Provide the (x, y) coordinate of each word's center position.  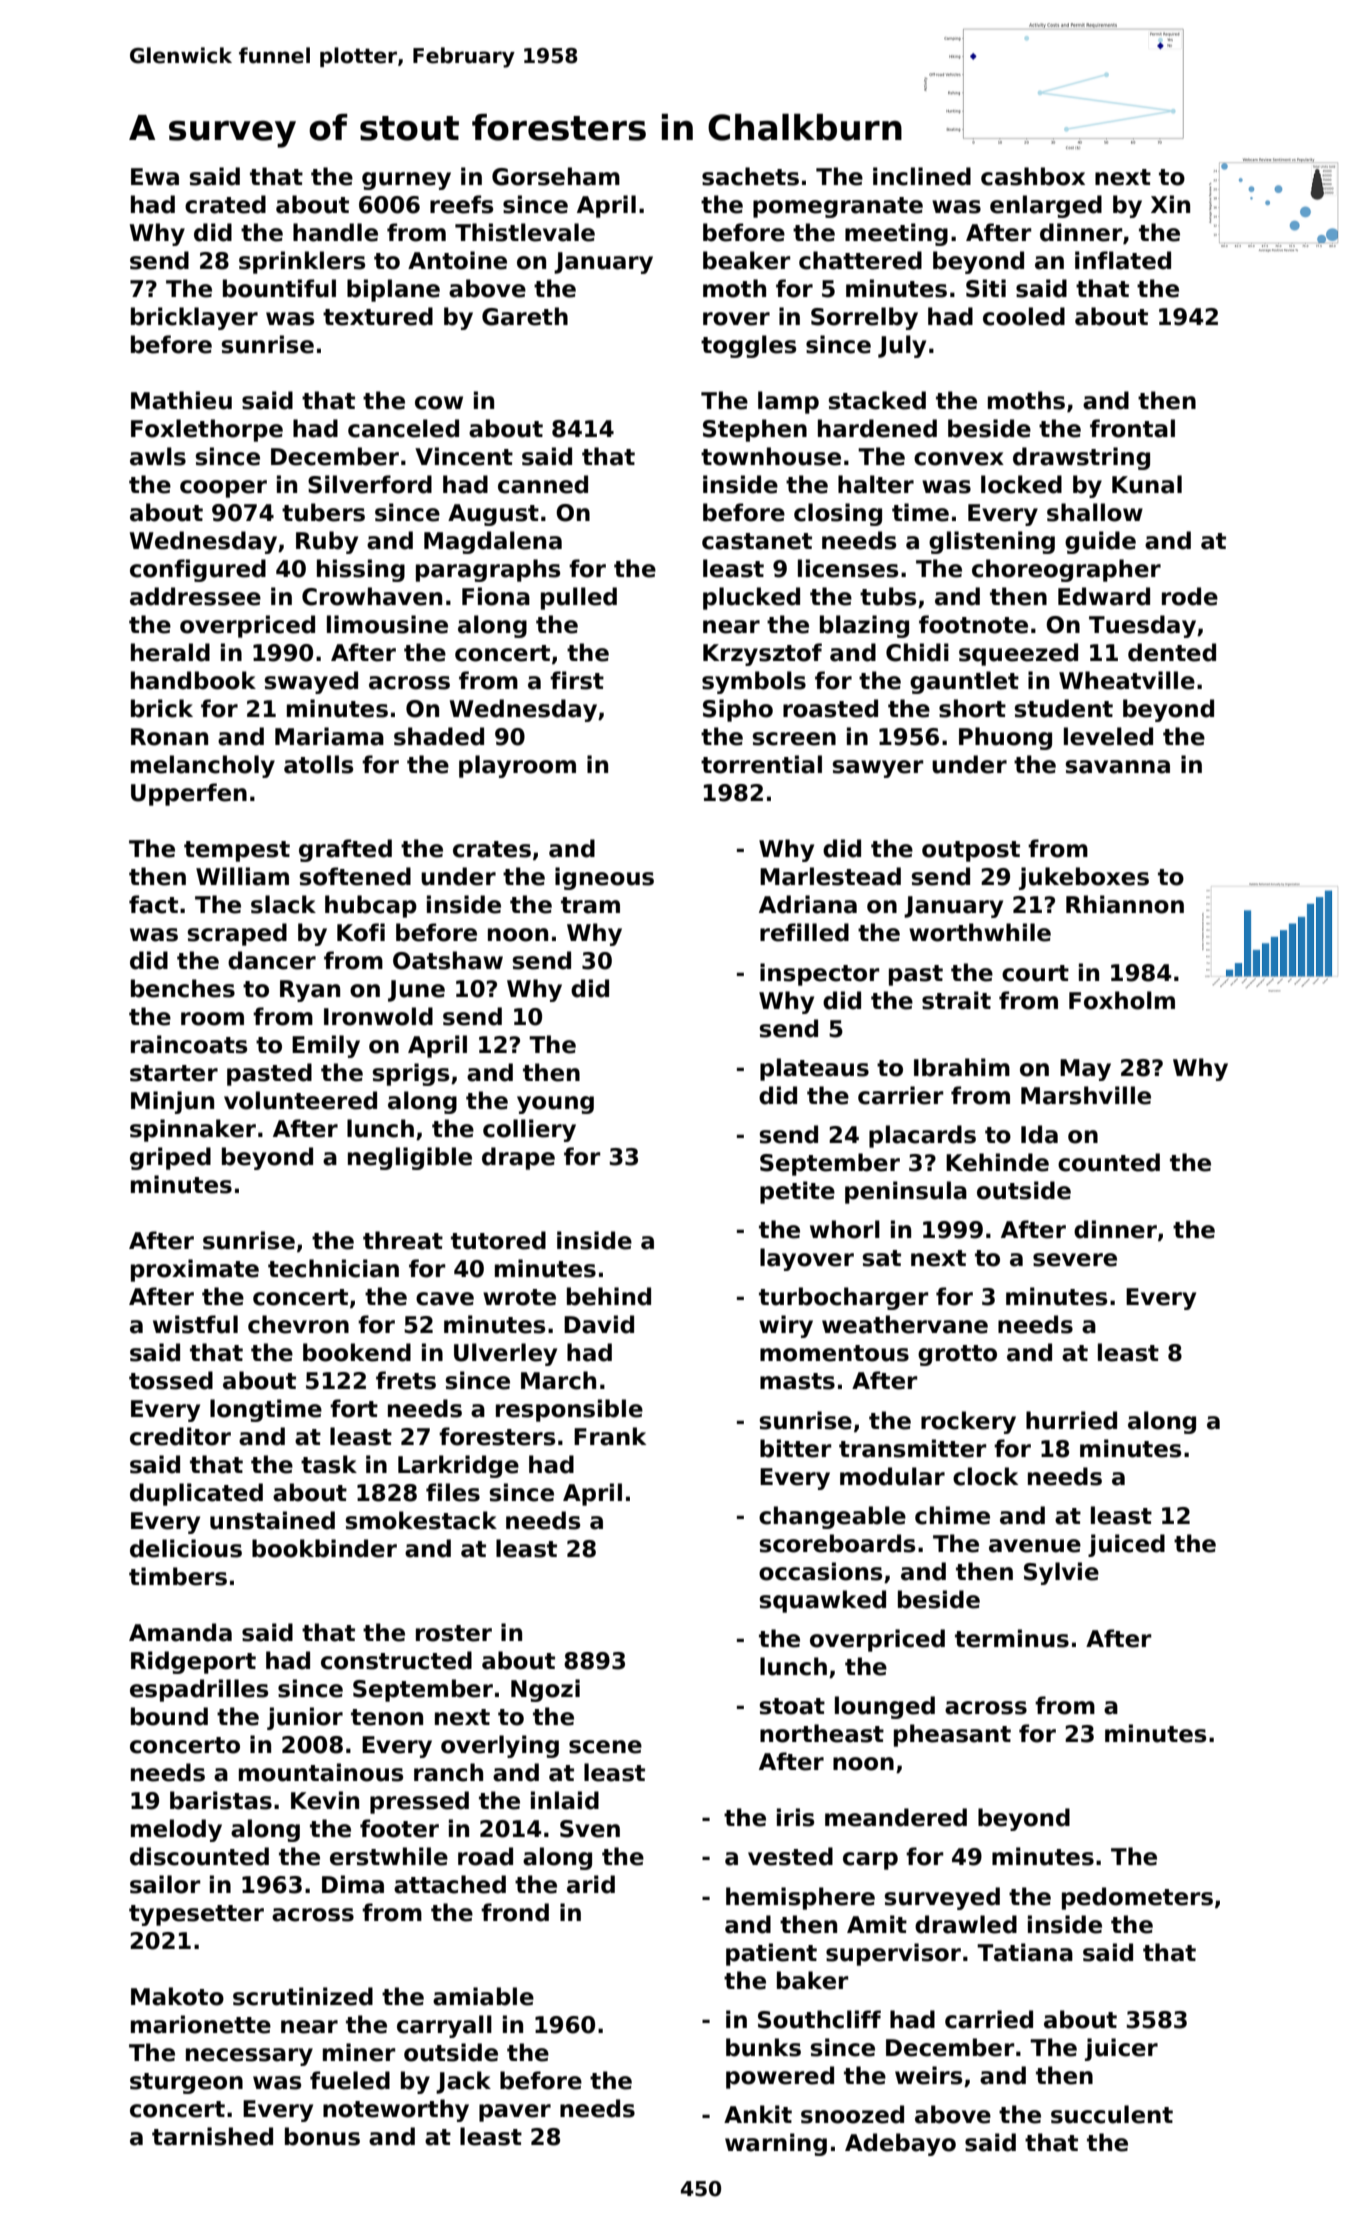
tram (590, 905)
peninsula (906, 1192)
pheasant (952, 1735)
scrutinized (303, 1996)
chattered (860, 260)
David (599, 1324)
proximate (195, 1270)
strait (956, 1000)
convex (959, 459)
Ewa (155, 177)
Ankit (758, 2114)
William (242, 876)
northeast (822, 1733)
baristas (221, 1800)
